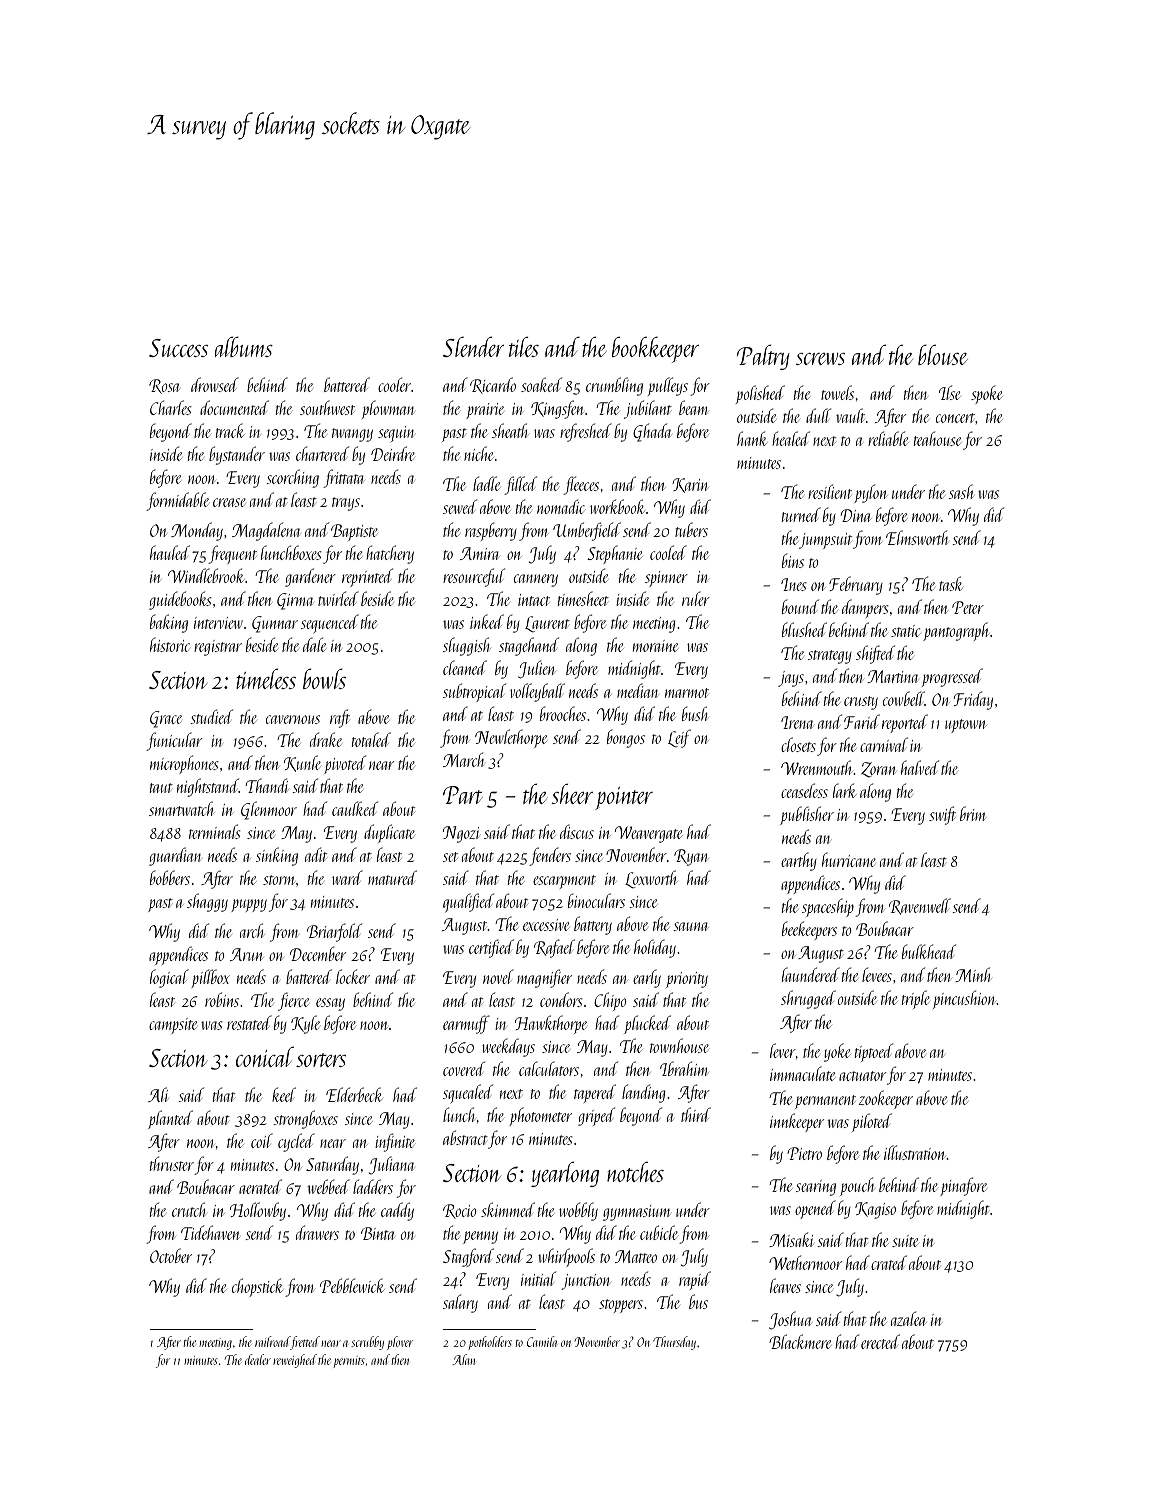 The width and height of the screenshot is (1152, 1490). I want to click on tiles, so click(524, 346).
